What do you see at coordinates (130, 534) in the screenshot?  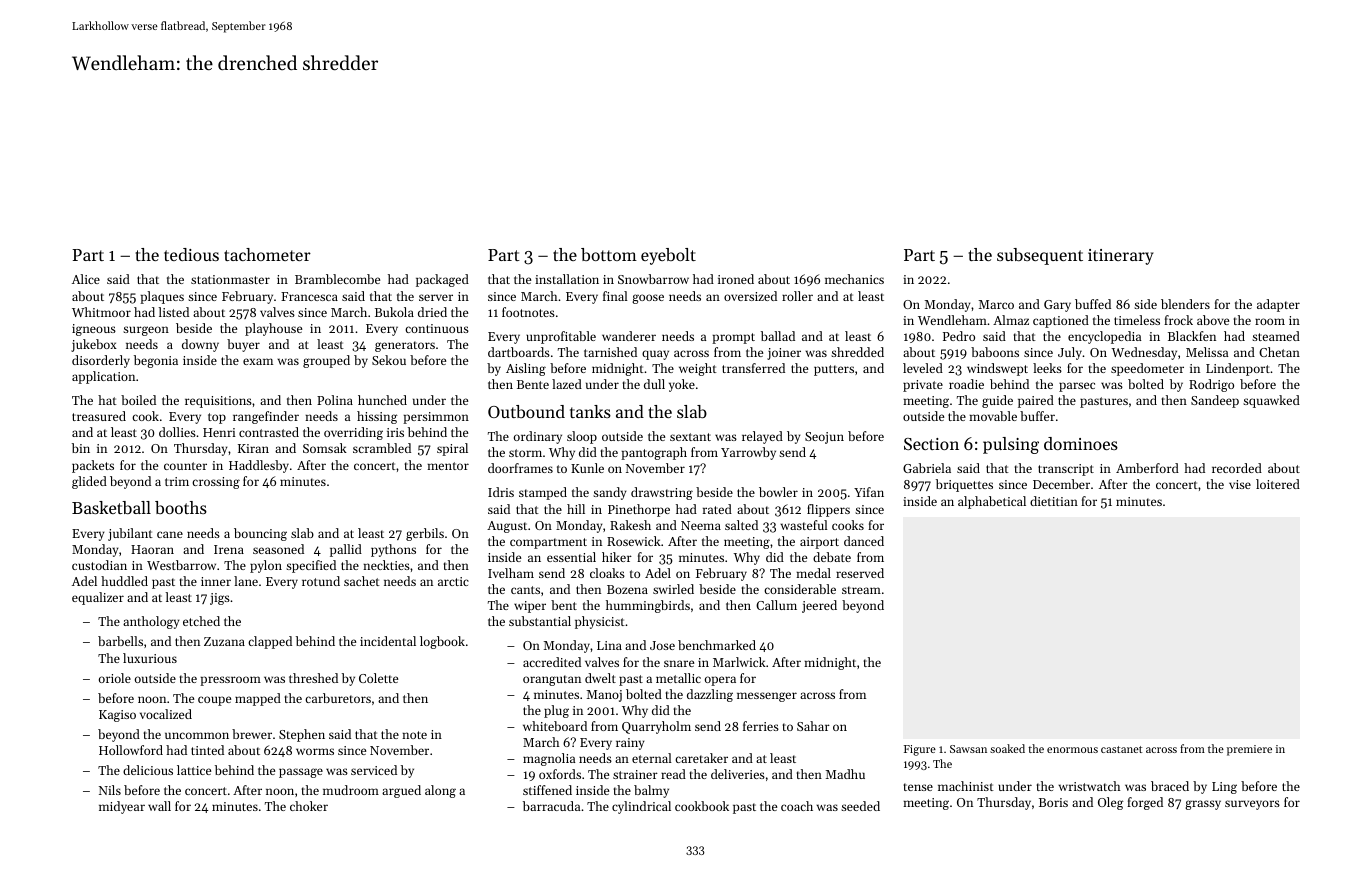 I see `jubilant` at bounding box center [130, 534].
